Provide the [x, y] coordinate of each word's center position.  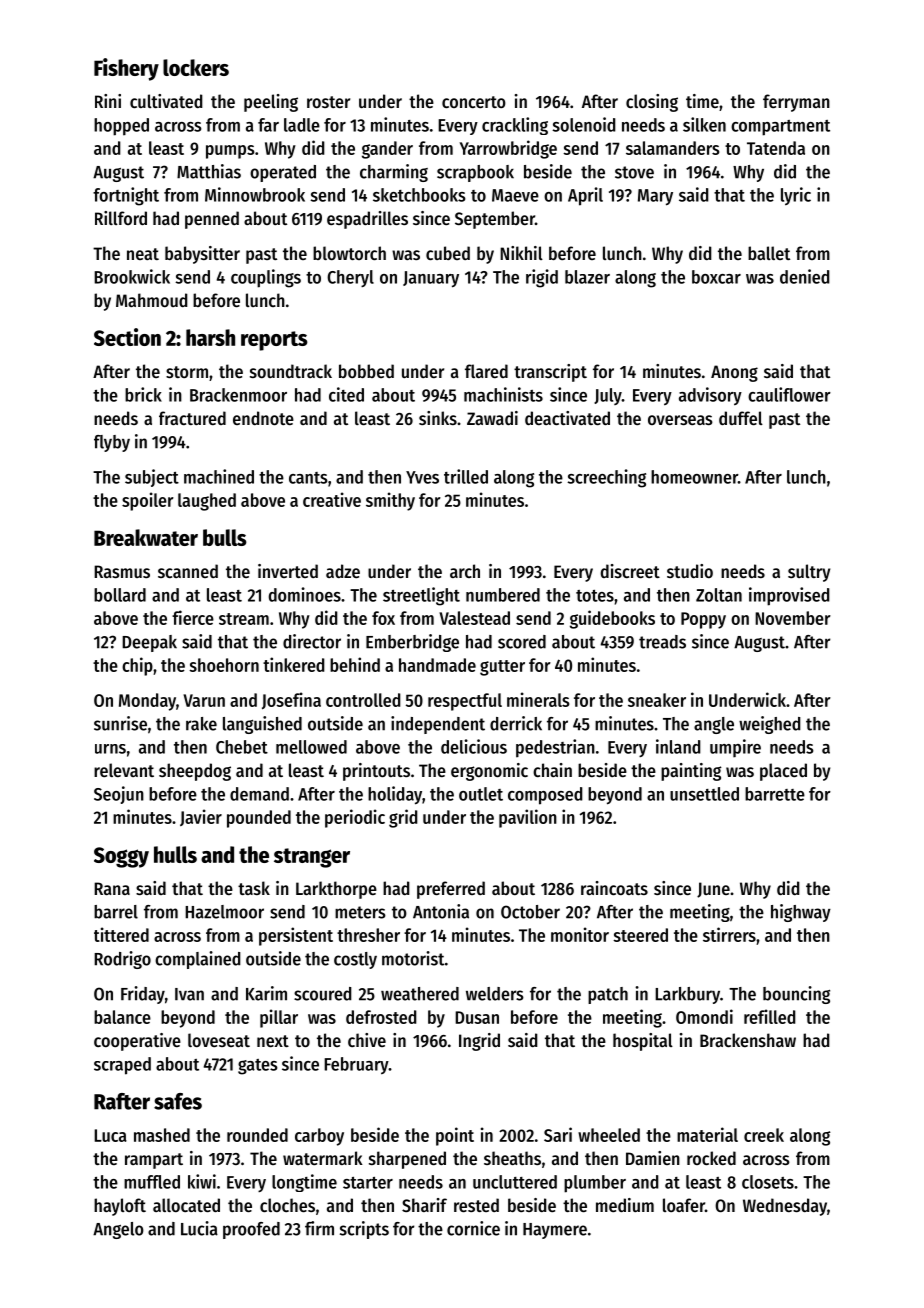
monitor [580, 934]
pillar [279, 1018]
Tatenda [776, 148]
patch [608, 995]
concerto [474, 102]
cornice [473, 1228]
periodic [355, 818]
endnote [263, 418]
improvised [789, 596]
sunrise [120, 723]
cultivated [166, 101]
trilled [466, 476]
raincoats [614, 888]
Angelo [118, 1230]
